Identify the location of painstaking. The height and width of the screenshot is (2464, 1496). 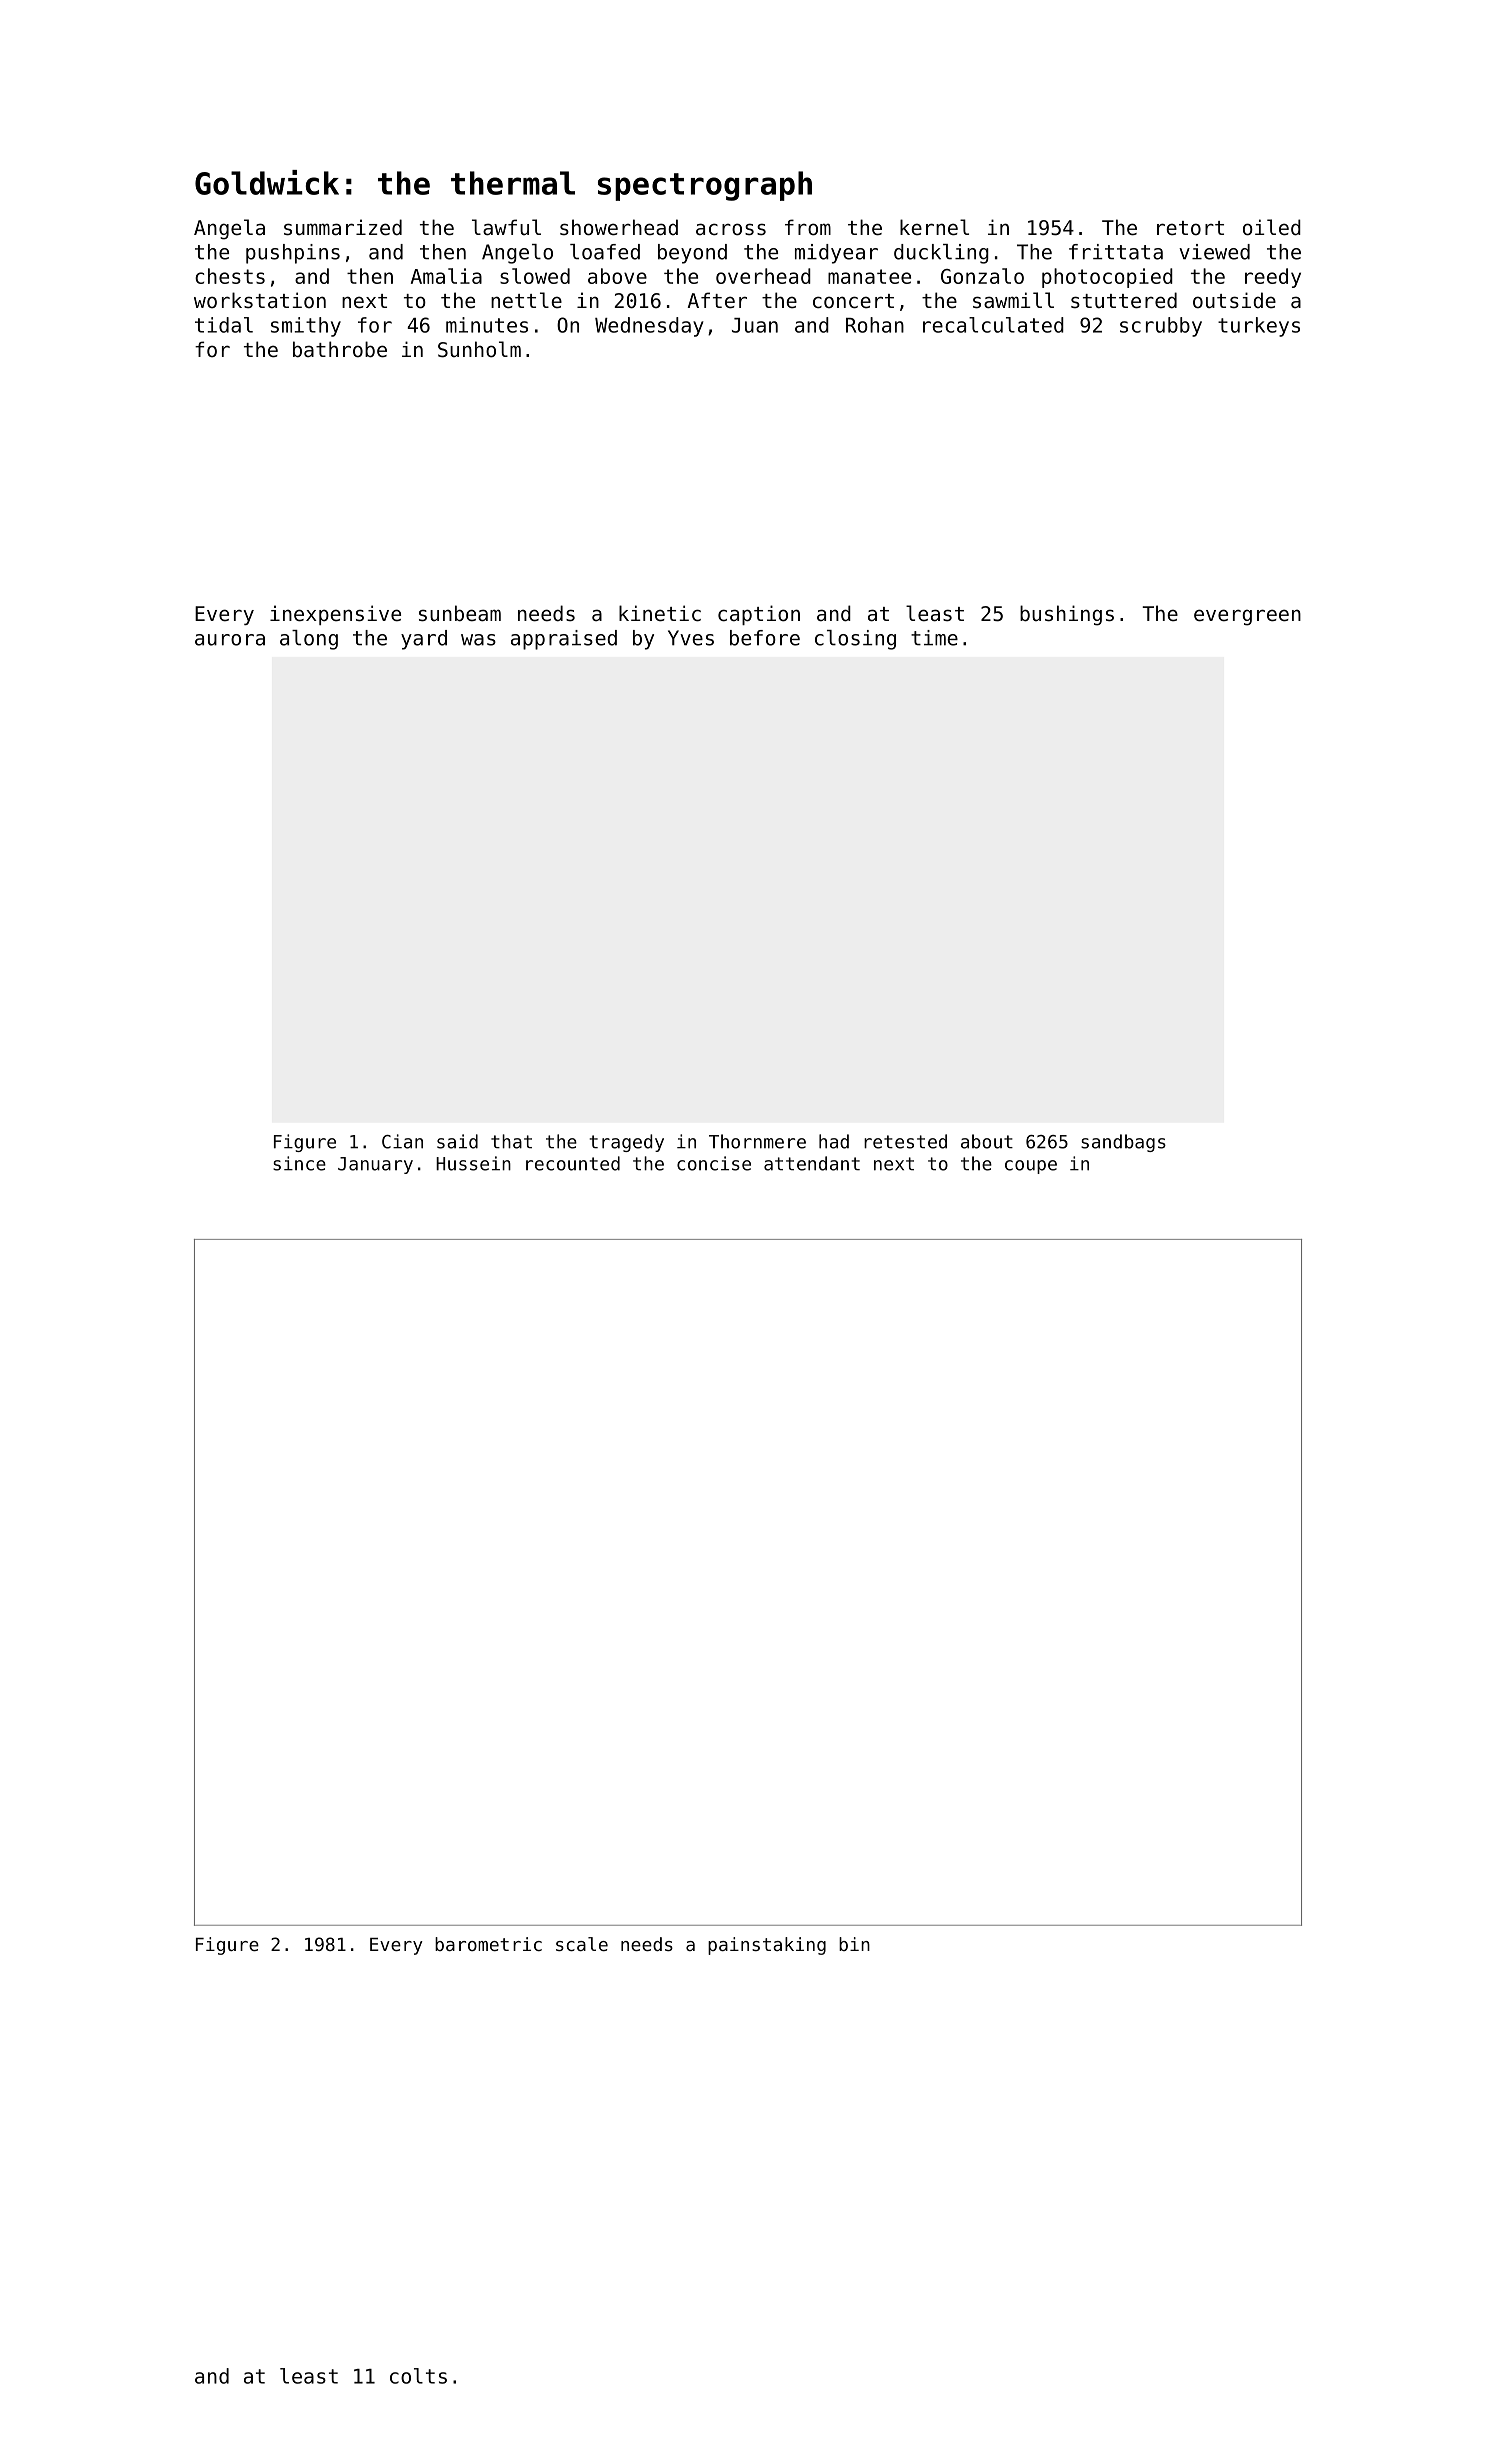
(767, 1946).
